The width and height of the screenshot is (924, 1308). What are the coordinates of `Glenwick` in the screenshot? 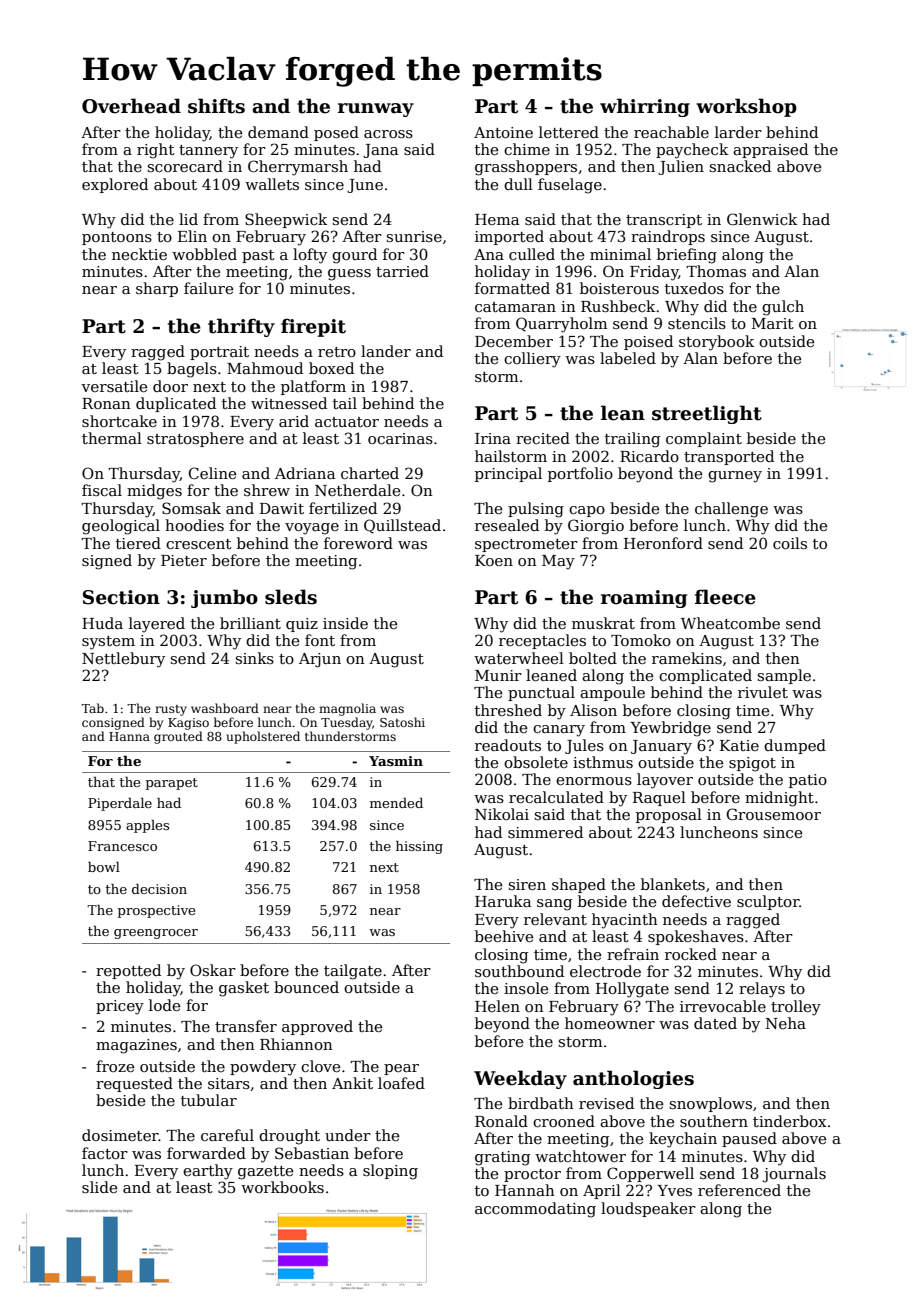 It's located at (762, 219).
